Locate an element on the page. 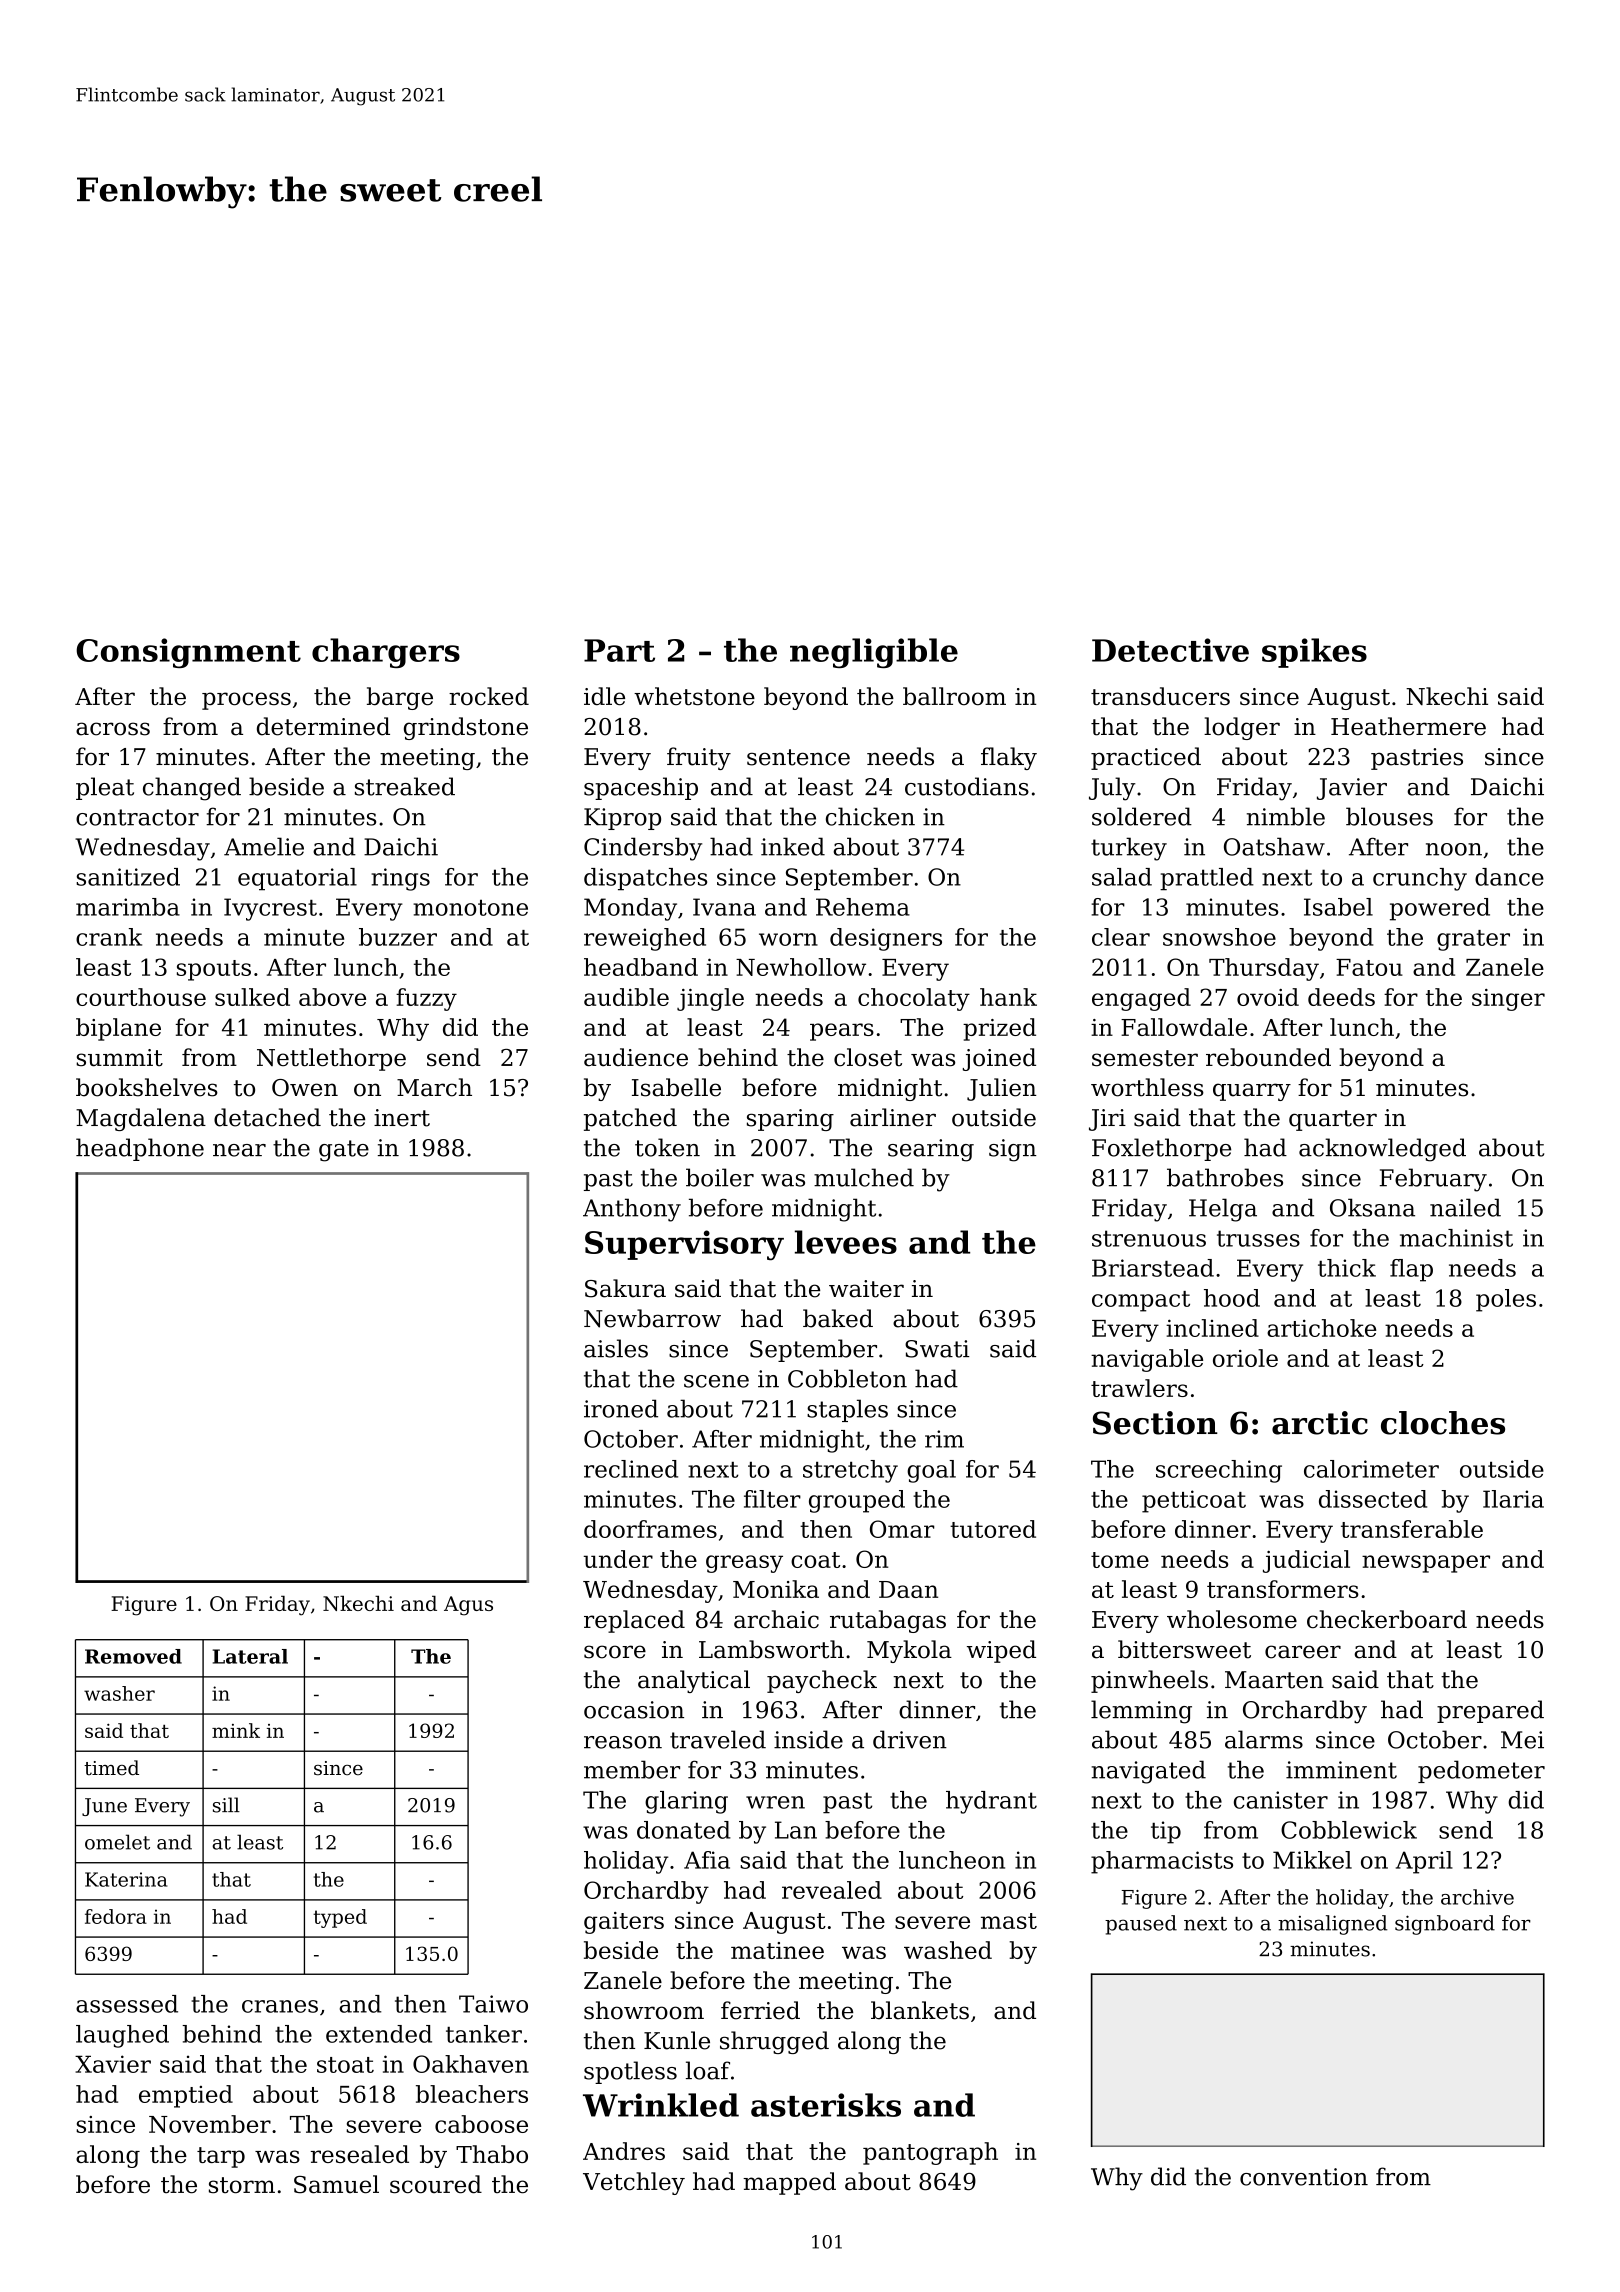 Image resolution: width=1620 pixels, height=2292 pixels. Agus is located at coordinates (468, 1606).
